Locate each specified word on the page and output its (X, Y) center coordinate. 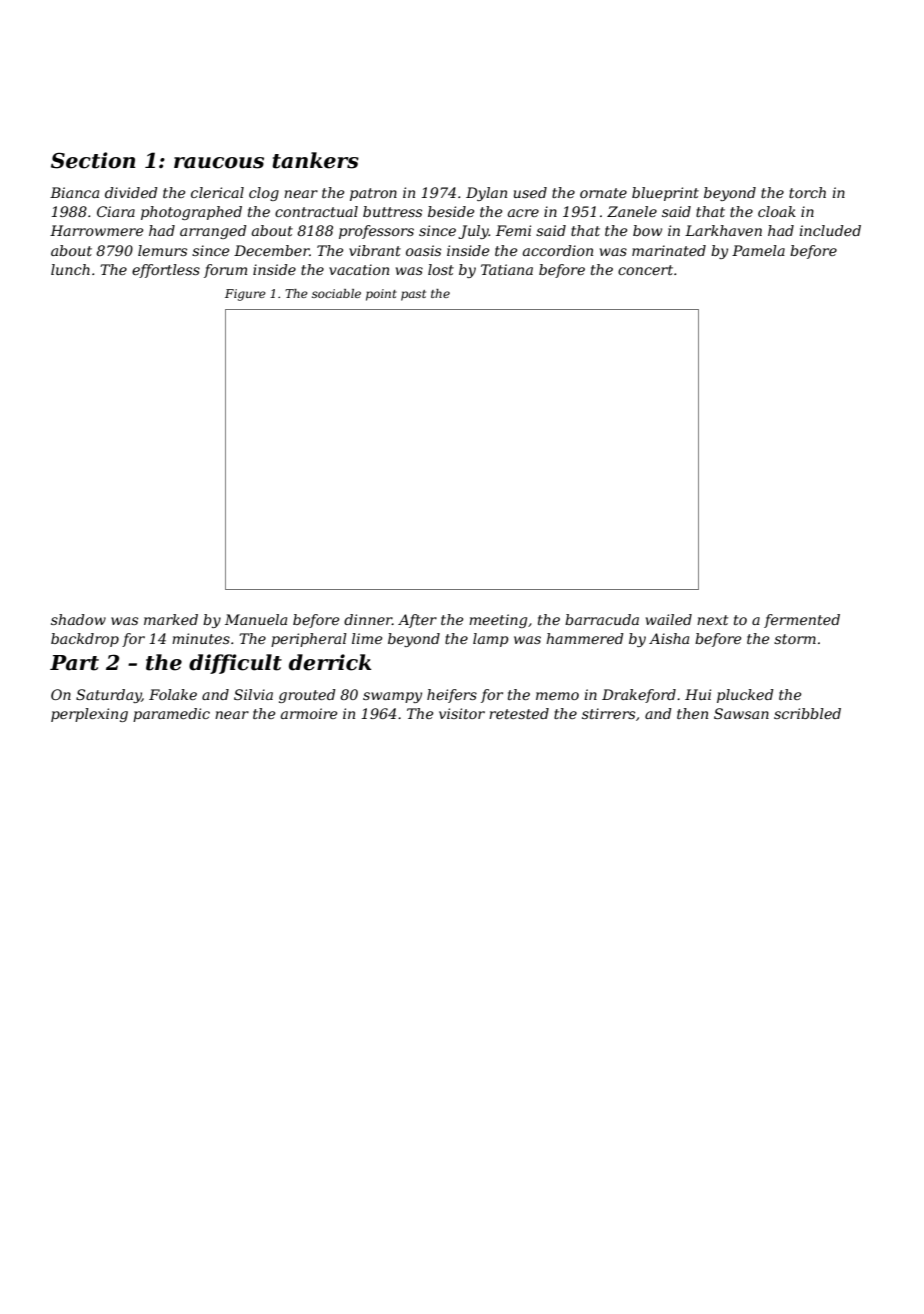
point (381, 295)
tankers (315, 160)
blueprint (665, 194)
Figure (245, 295)
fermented (802, 621)
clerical (217, 192)
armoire (309, 713)
